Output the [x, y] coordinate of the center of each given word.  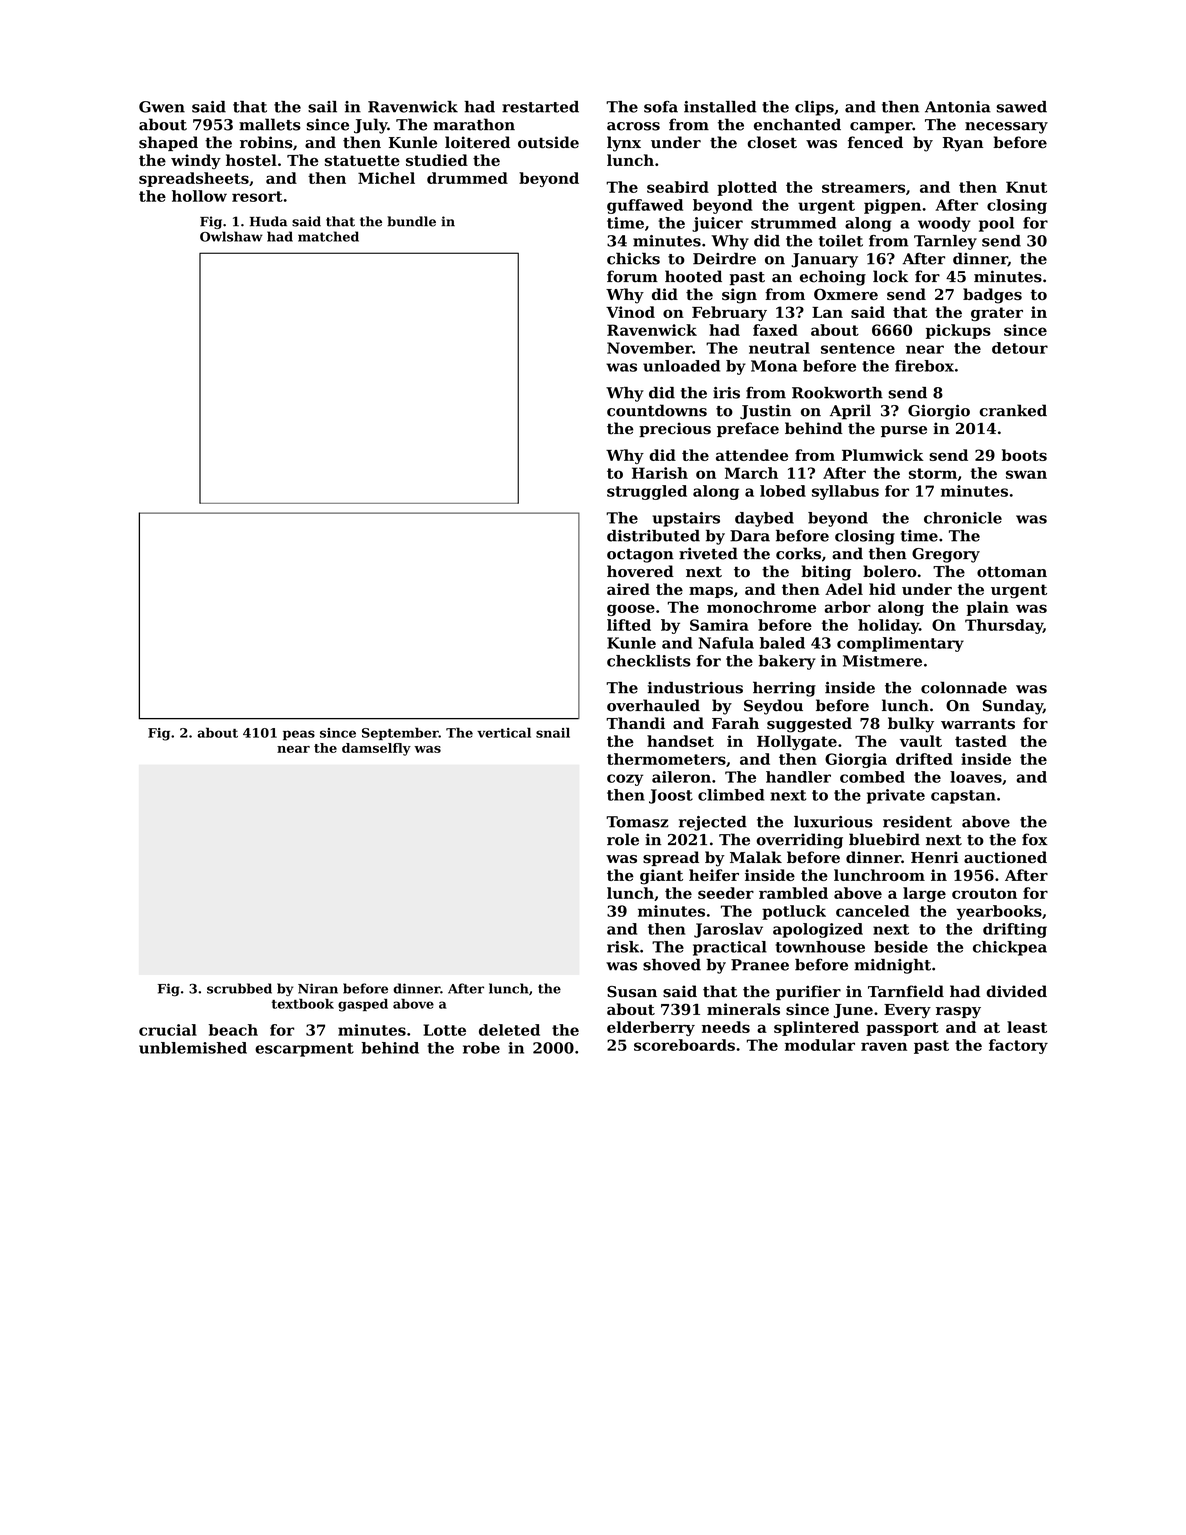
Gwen [162, 107]
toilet [841, 241]
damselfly [376, 749]
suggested [809, 725]
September [400, 734]
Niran [318, 988]
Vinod [630, 312]
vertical [504, 733]
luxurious [833, 822]
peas [299, 735]
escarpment [304, 1050]
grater [997, 314]
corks [798, 553]
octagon [640, 556]
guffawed [645, 206]
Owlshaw [231, 236]
